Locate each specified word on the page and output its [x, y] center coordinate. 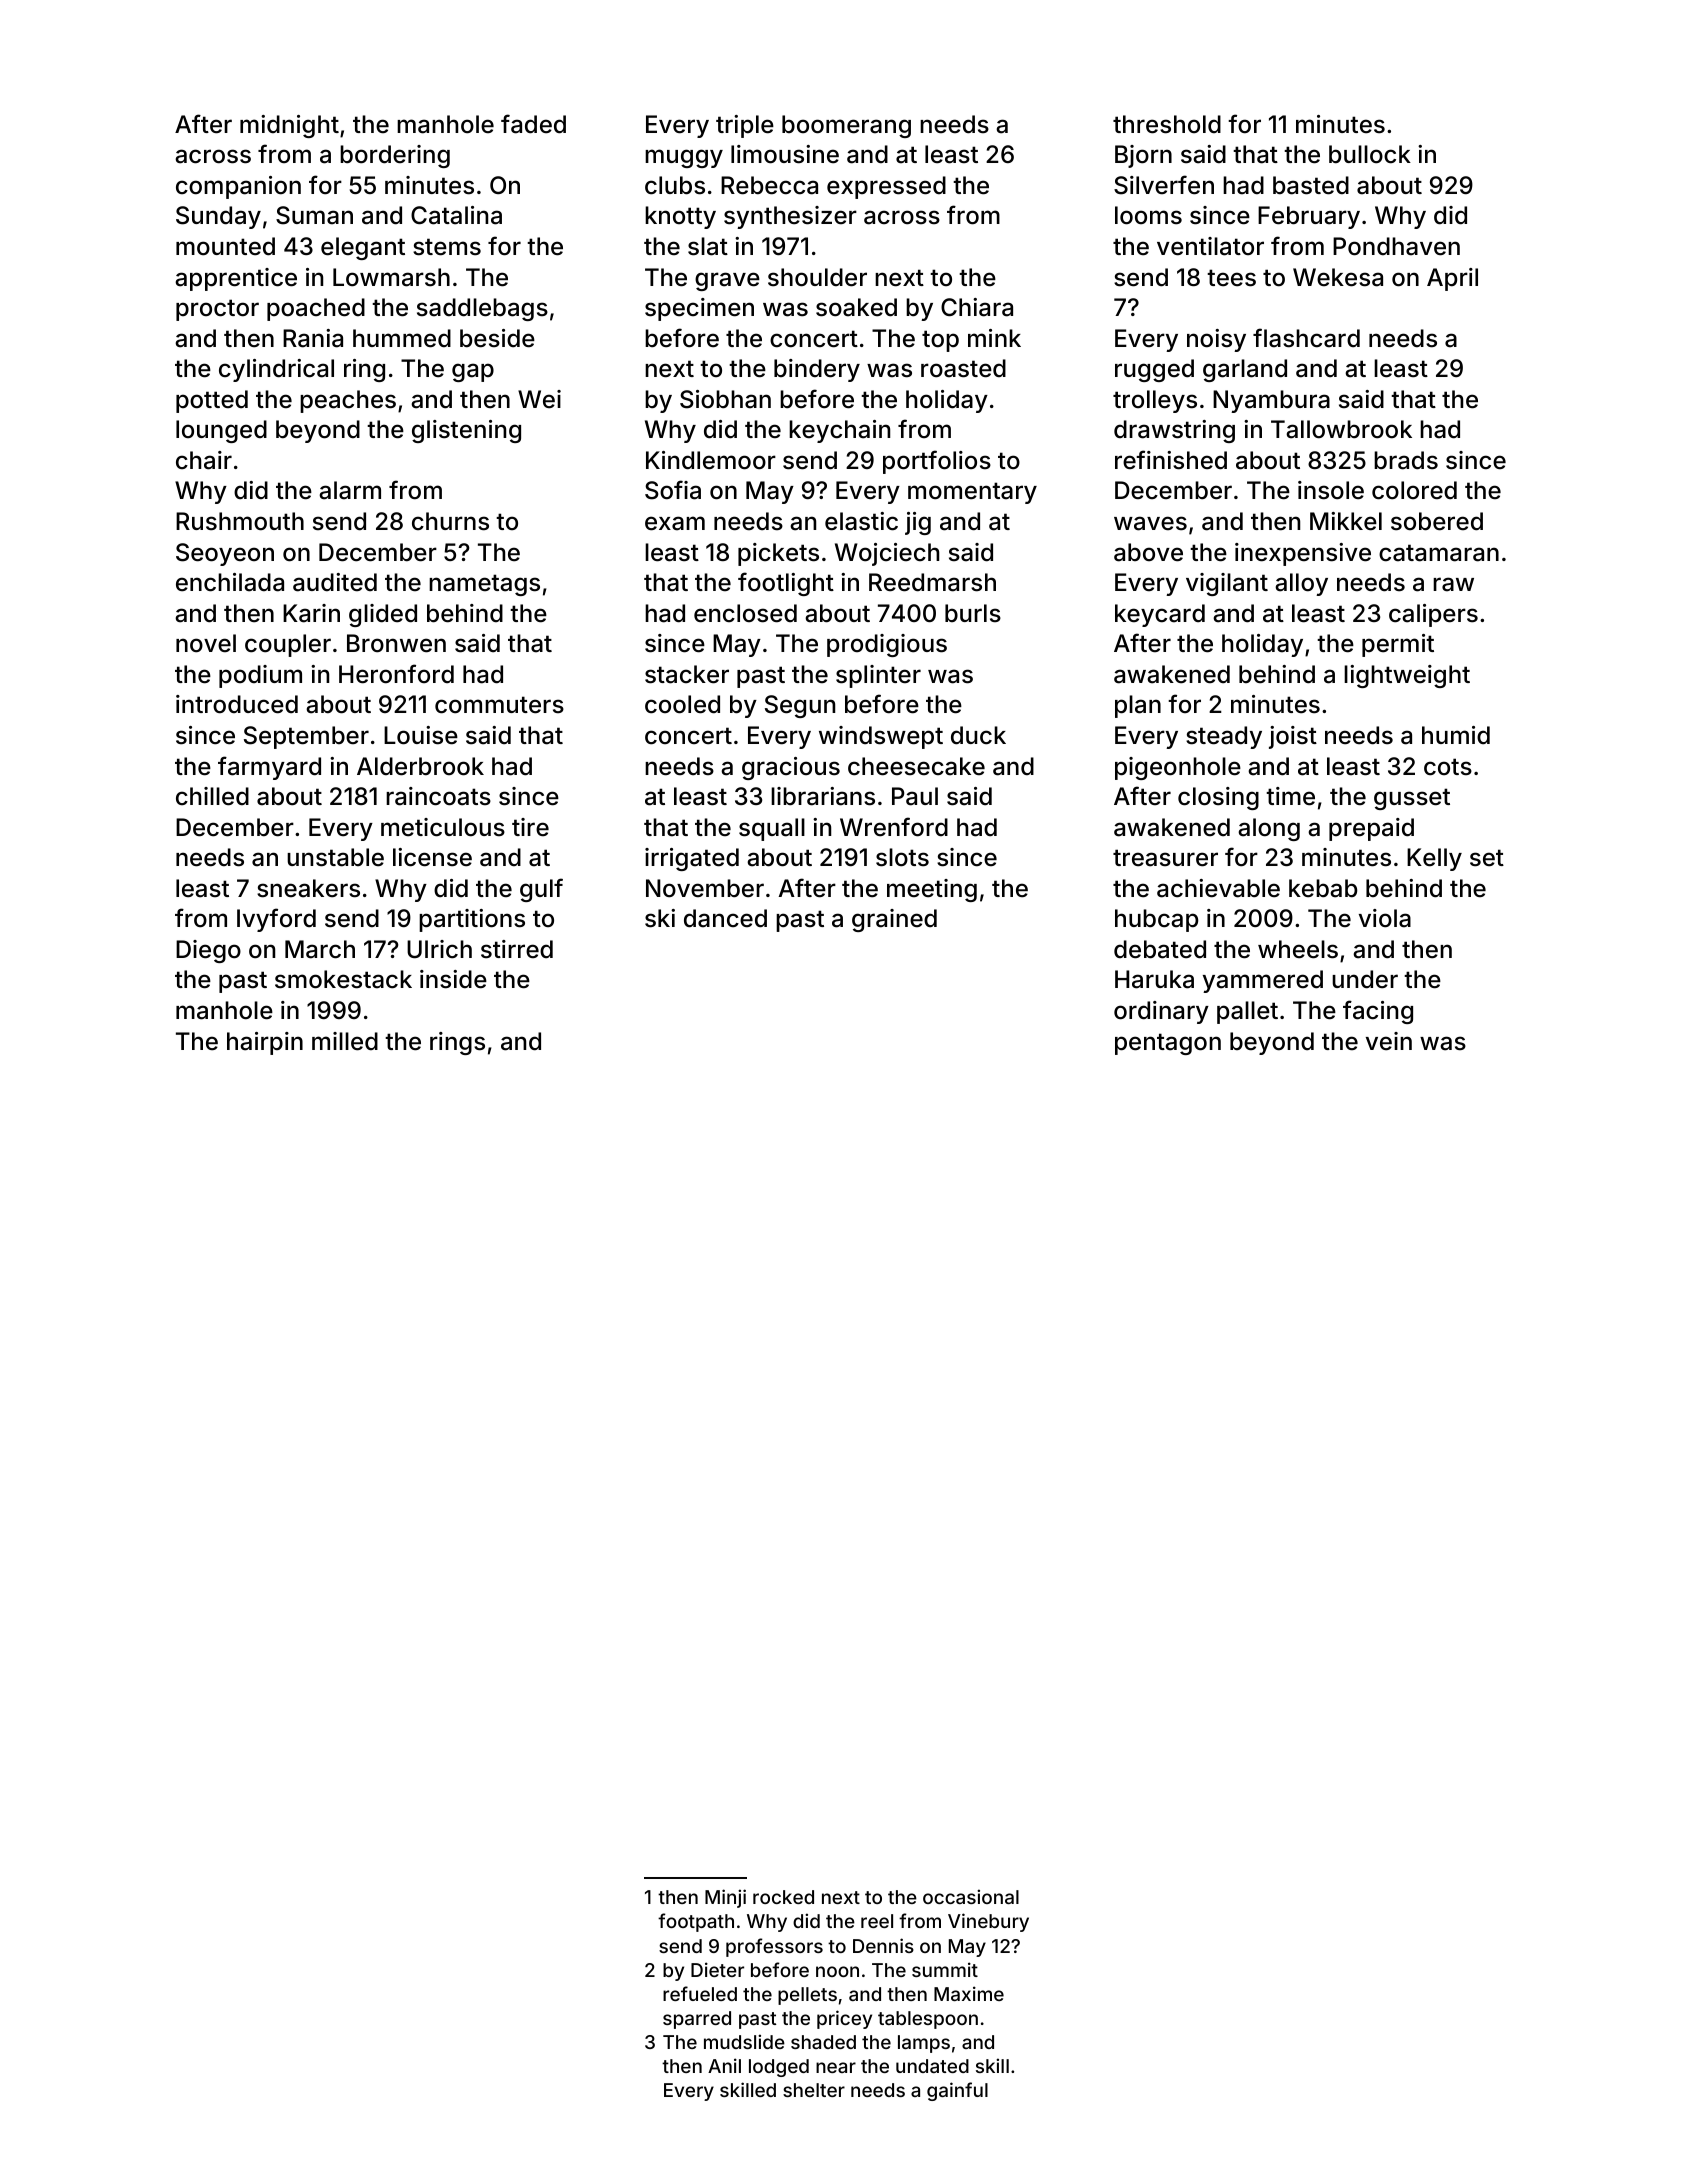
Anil [724, 2065]
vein [1389, 1041]
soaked [856, 307]
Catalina [456, 215]
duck [978, 735]
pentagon [1168, 1044]
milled [345, 1041]
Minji [725, 1898]
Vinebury [988, 1922]
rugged [1154, 370]
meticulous [443, 827]
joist [1293, 737]
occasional [971, 1896]
